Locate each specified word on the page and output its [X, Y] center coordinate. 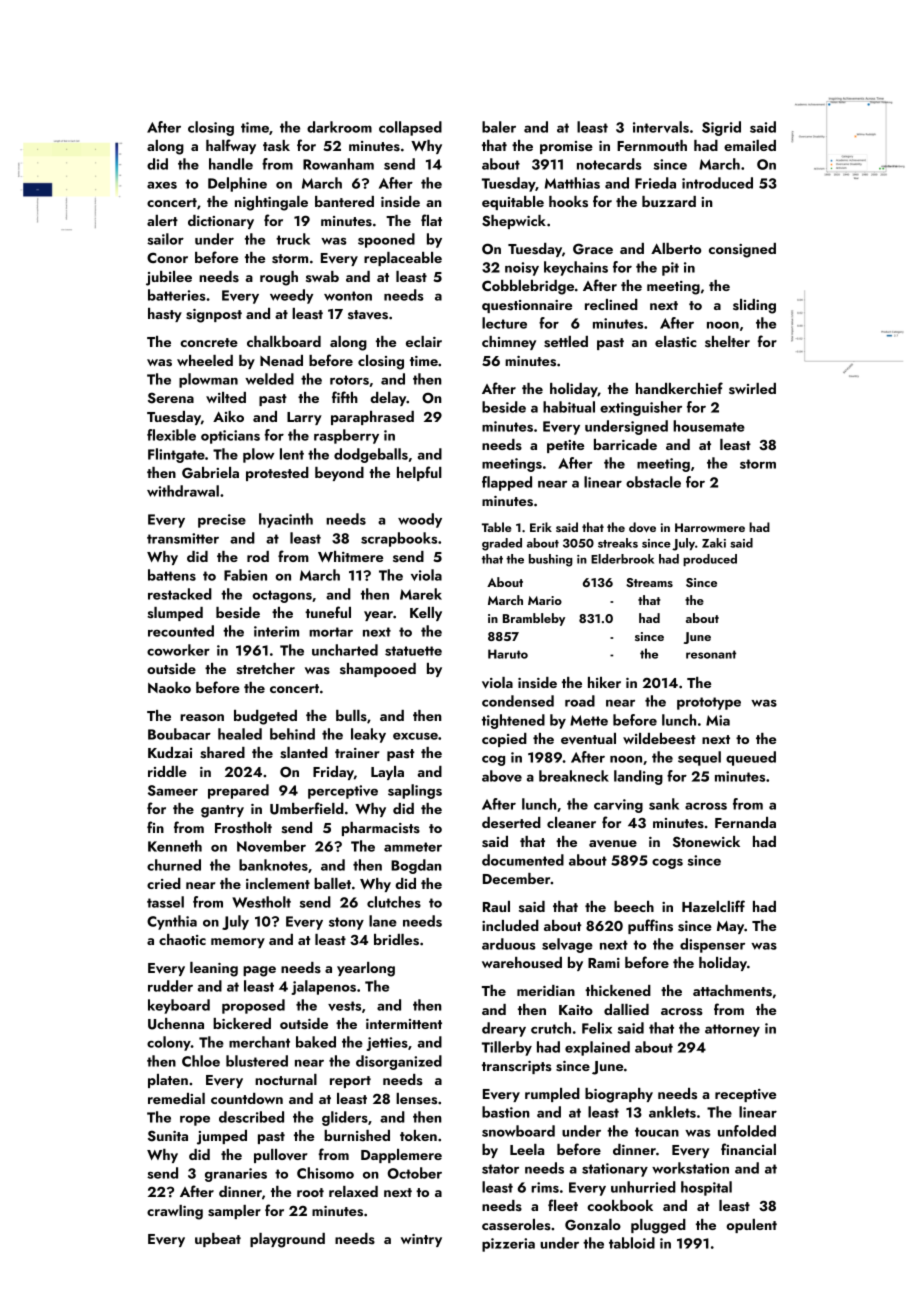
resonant [711, 654]
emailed [750, 145]
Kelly [426, 614]
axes [162, 185]
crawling [175, 1212]
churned [174, 865]
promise [566, 147]
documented [523, 860]
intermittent [404, 1024]
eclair [424, 341]
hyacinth [286, 520]
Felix [597, 1028]
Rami [604, 963]
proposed [253, 1006]
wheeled [205, 360]
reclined [611, 304]
